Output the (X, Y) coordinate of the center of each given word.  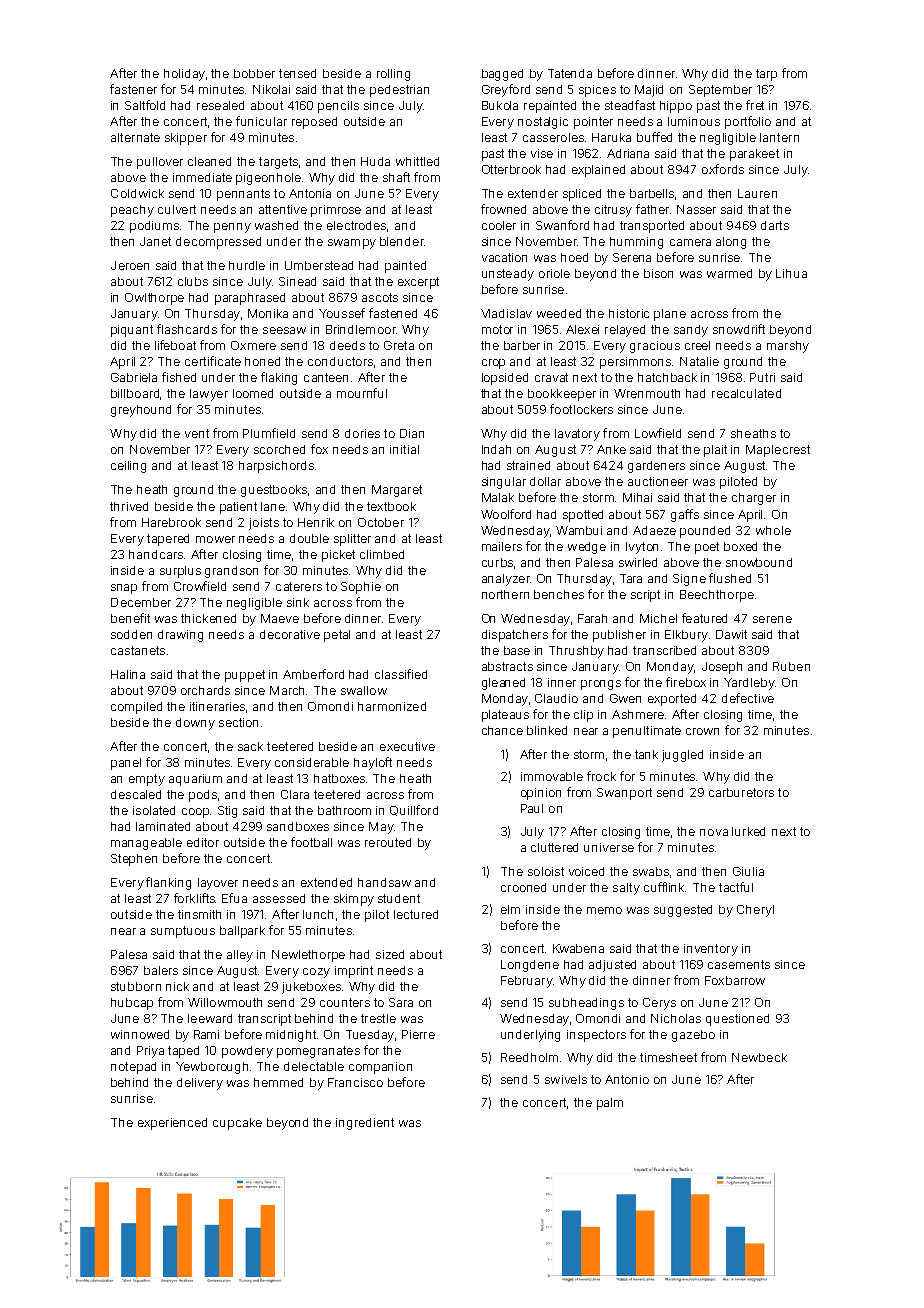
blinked (547, 730)
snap (124, 589)
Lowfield (658, 433)
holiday (184, 75)
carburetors (741, 792)
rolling (393, 75)
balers (161, 970)
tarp (766, 75)
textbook (391, 506)
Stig (227, 812)
